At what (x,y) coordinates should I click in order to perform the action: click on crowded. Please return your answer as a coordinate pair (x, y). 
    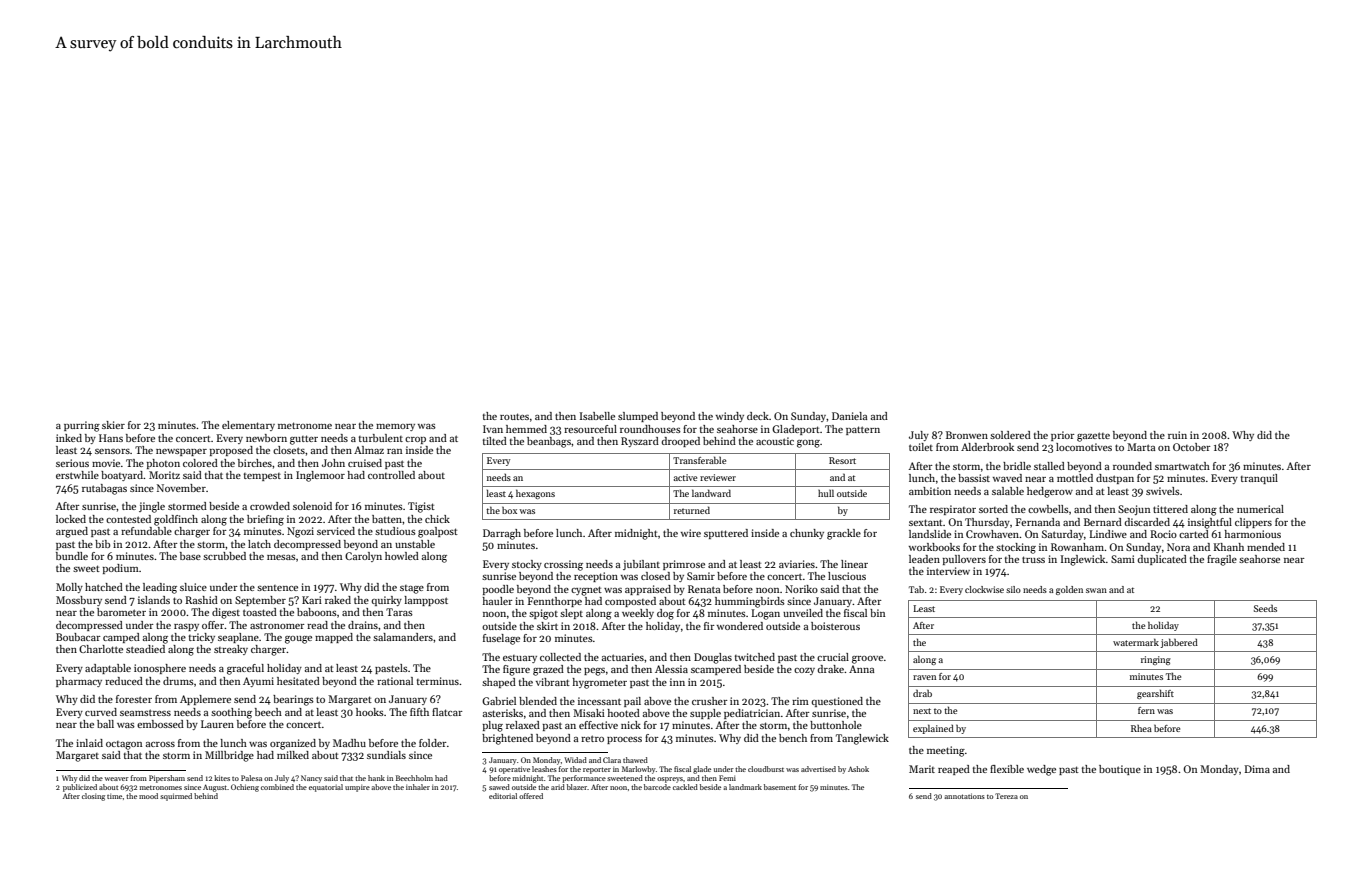
    Looking at the image, I should click on (270, 506).
